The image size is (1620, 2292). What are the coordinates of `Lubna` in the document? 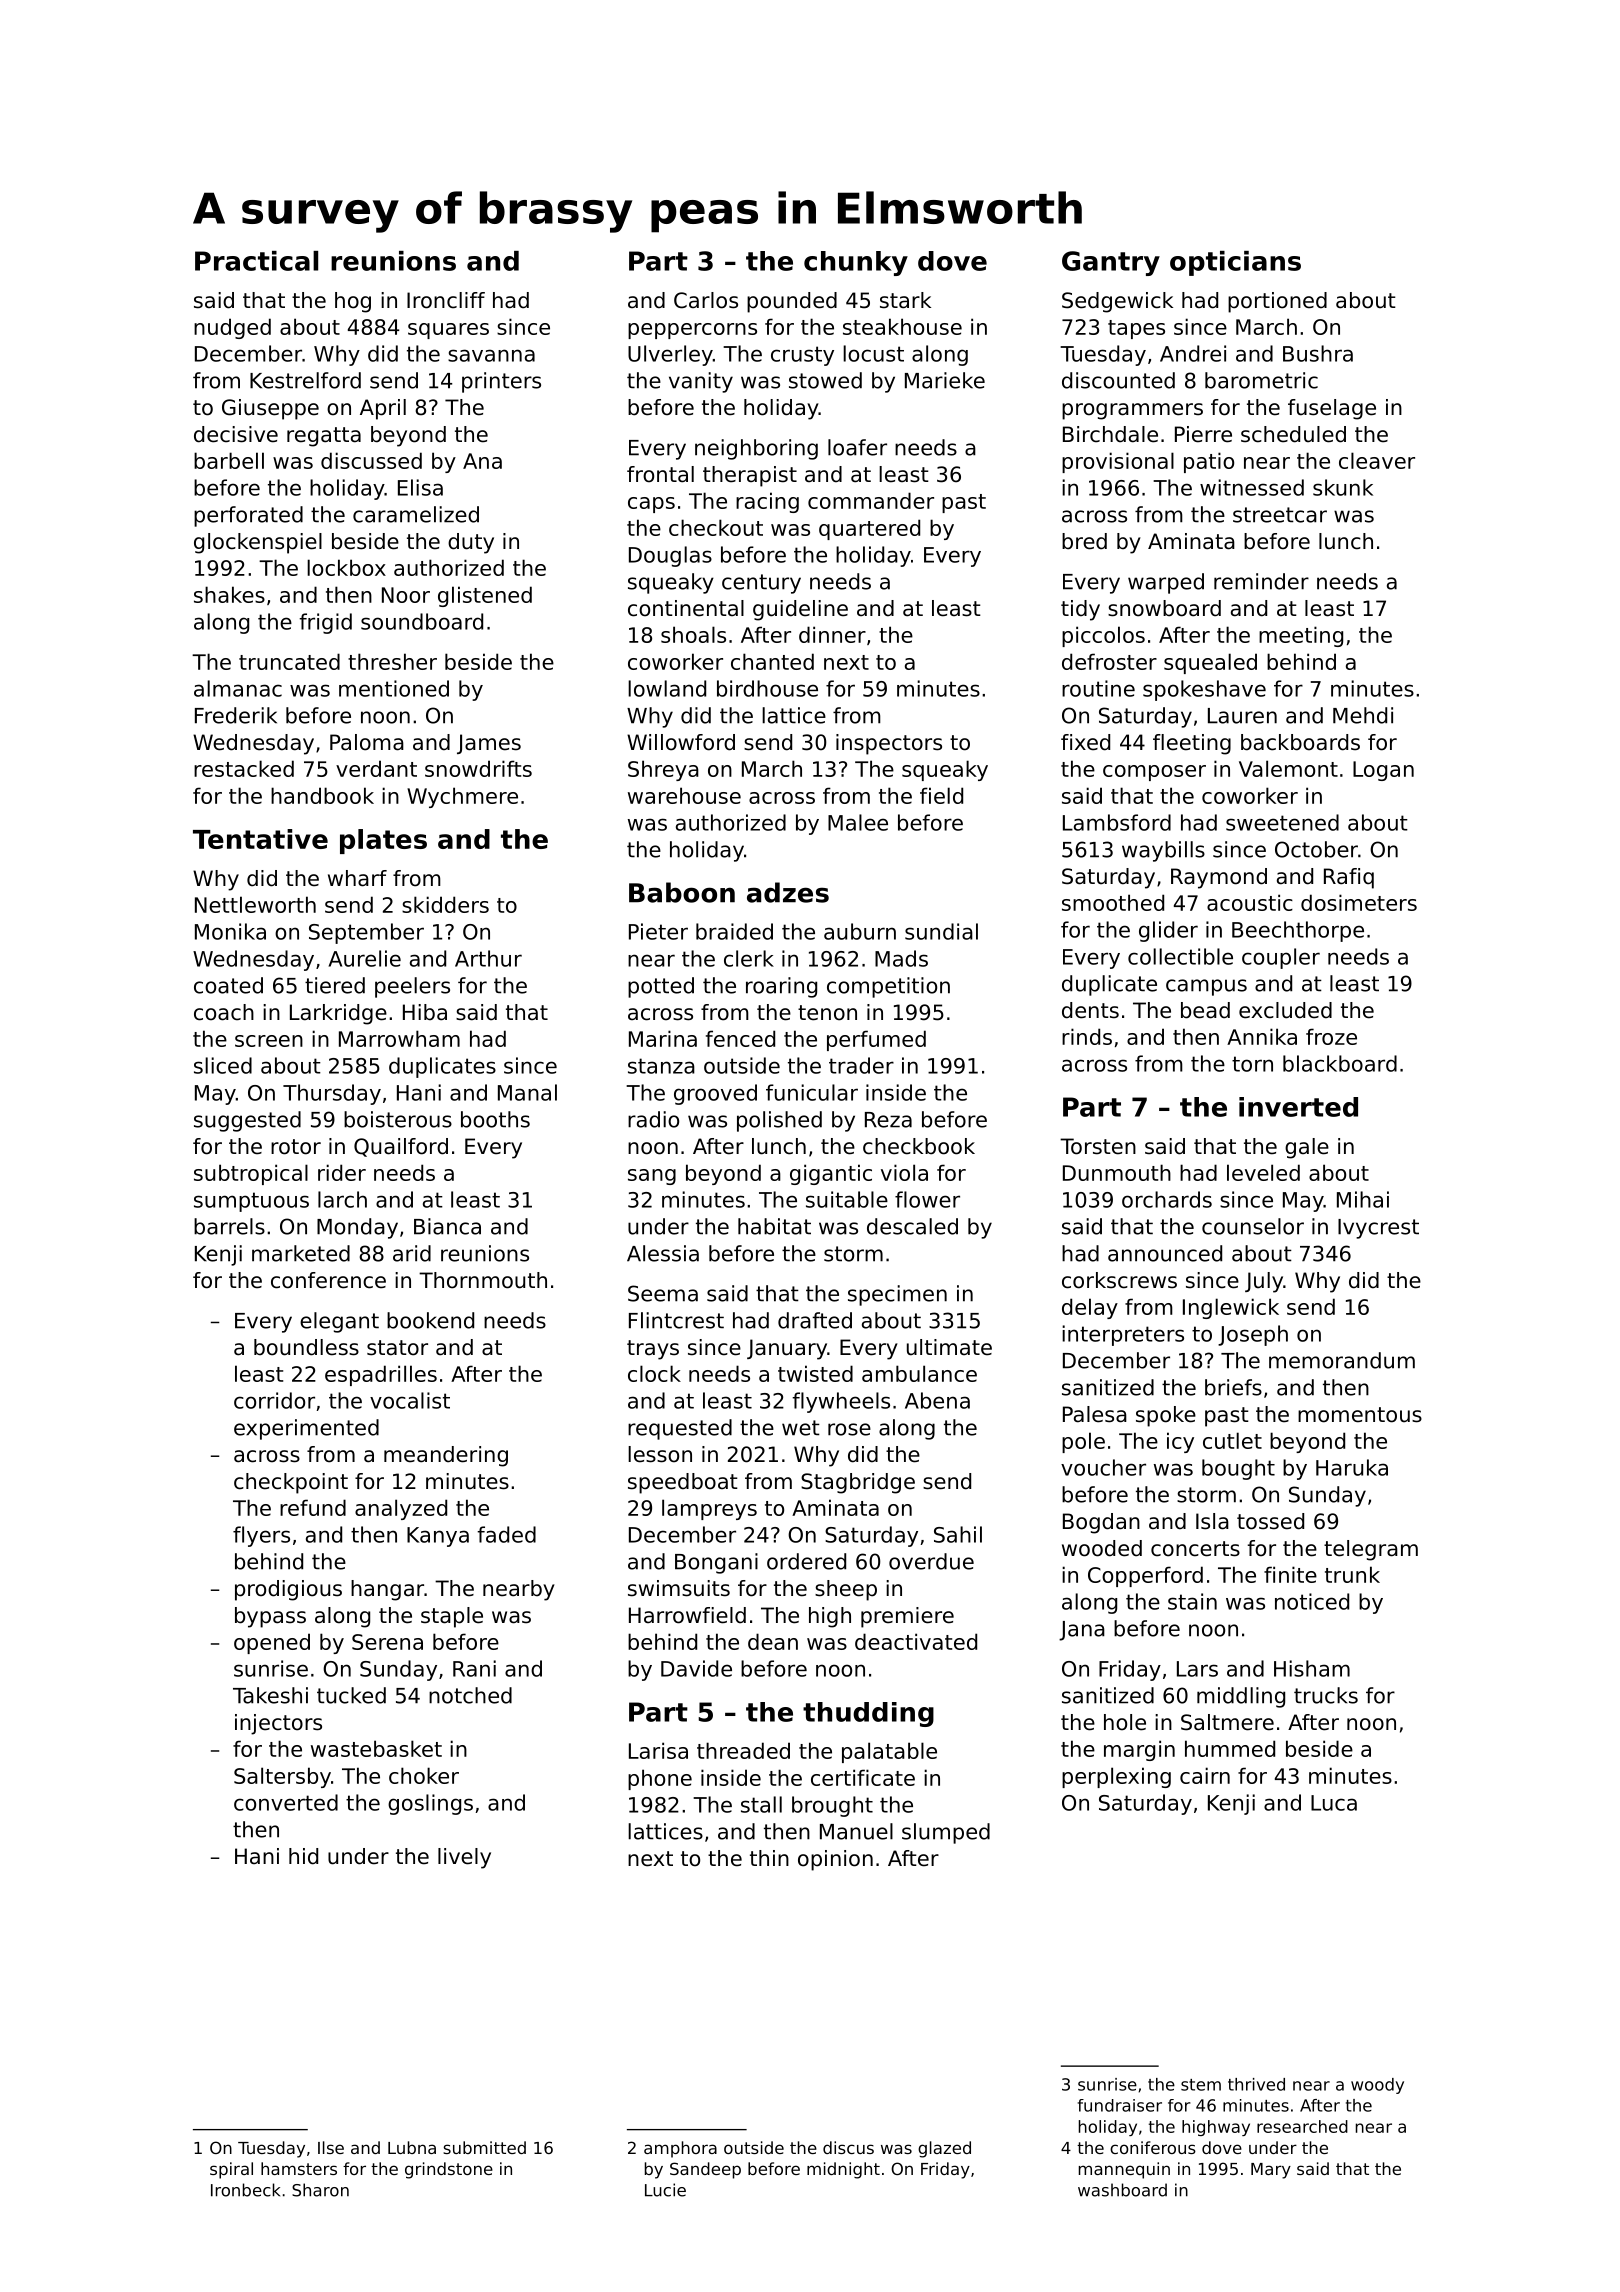 It's located at (412, 2147).
